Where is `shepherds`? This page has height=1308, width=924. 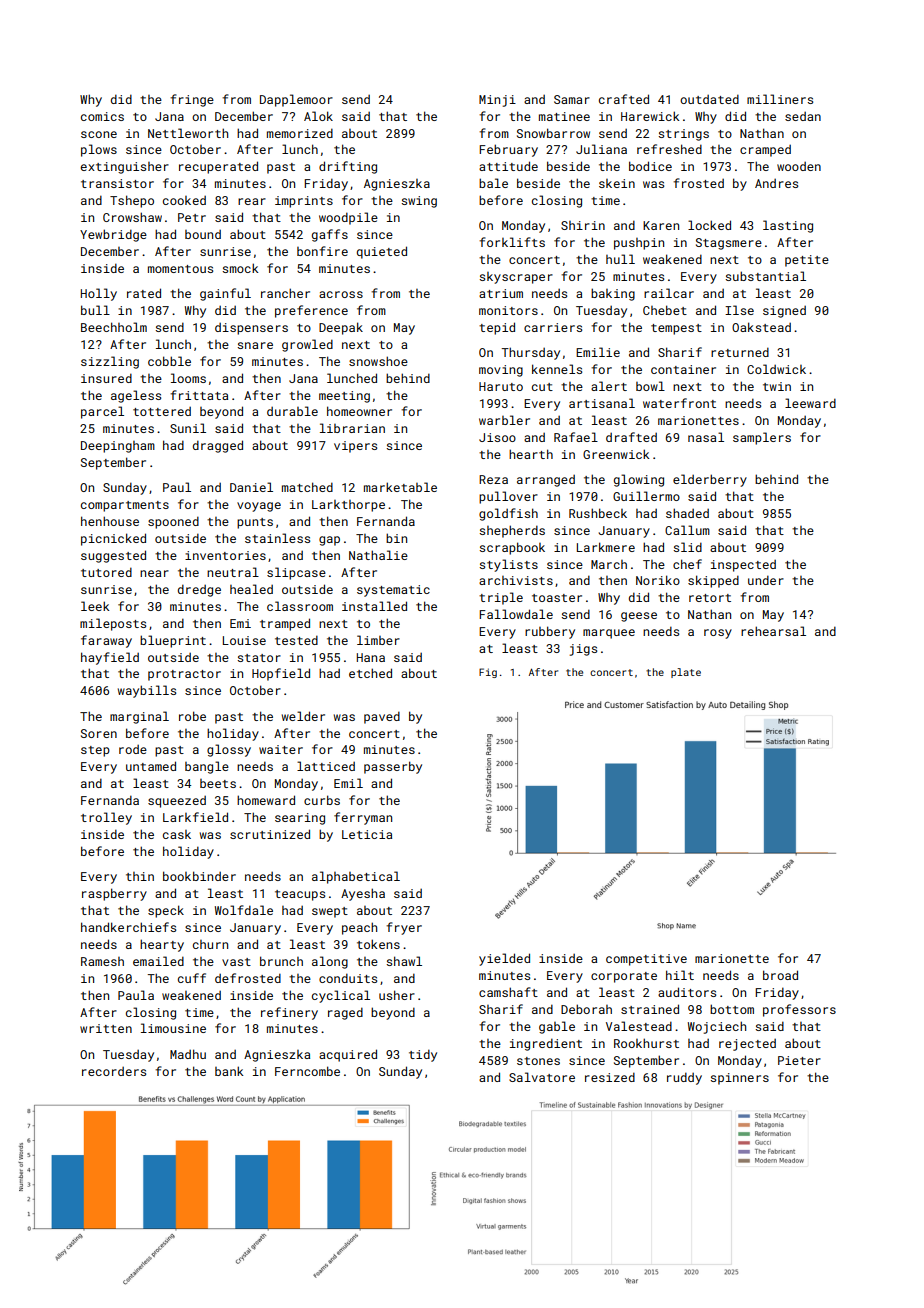 shepherds is located at coordinates (512, 531).
